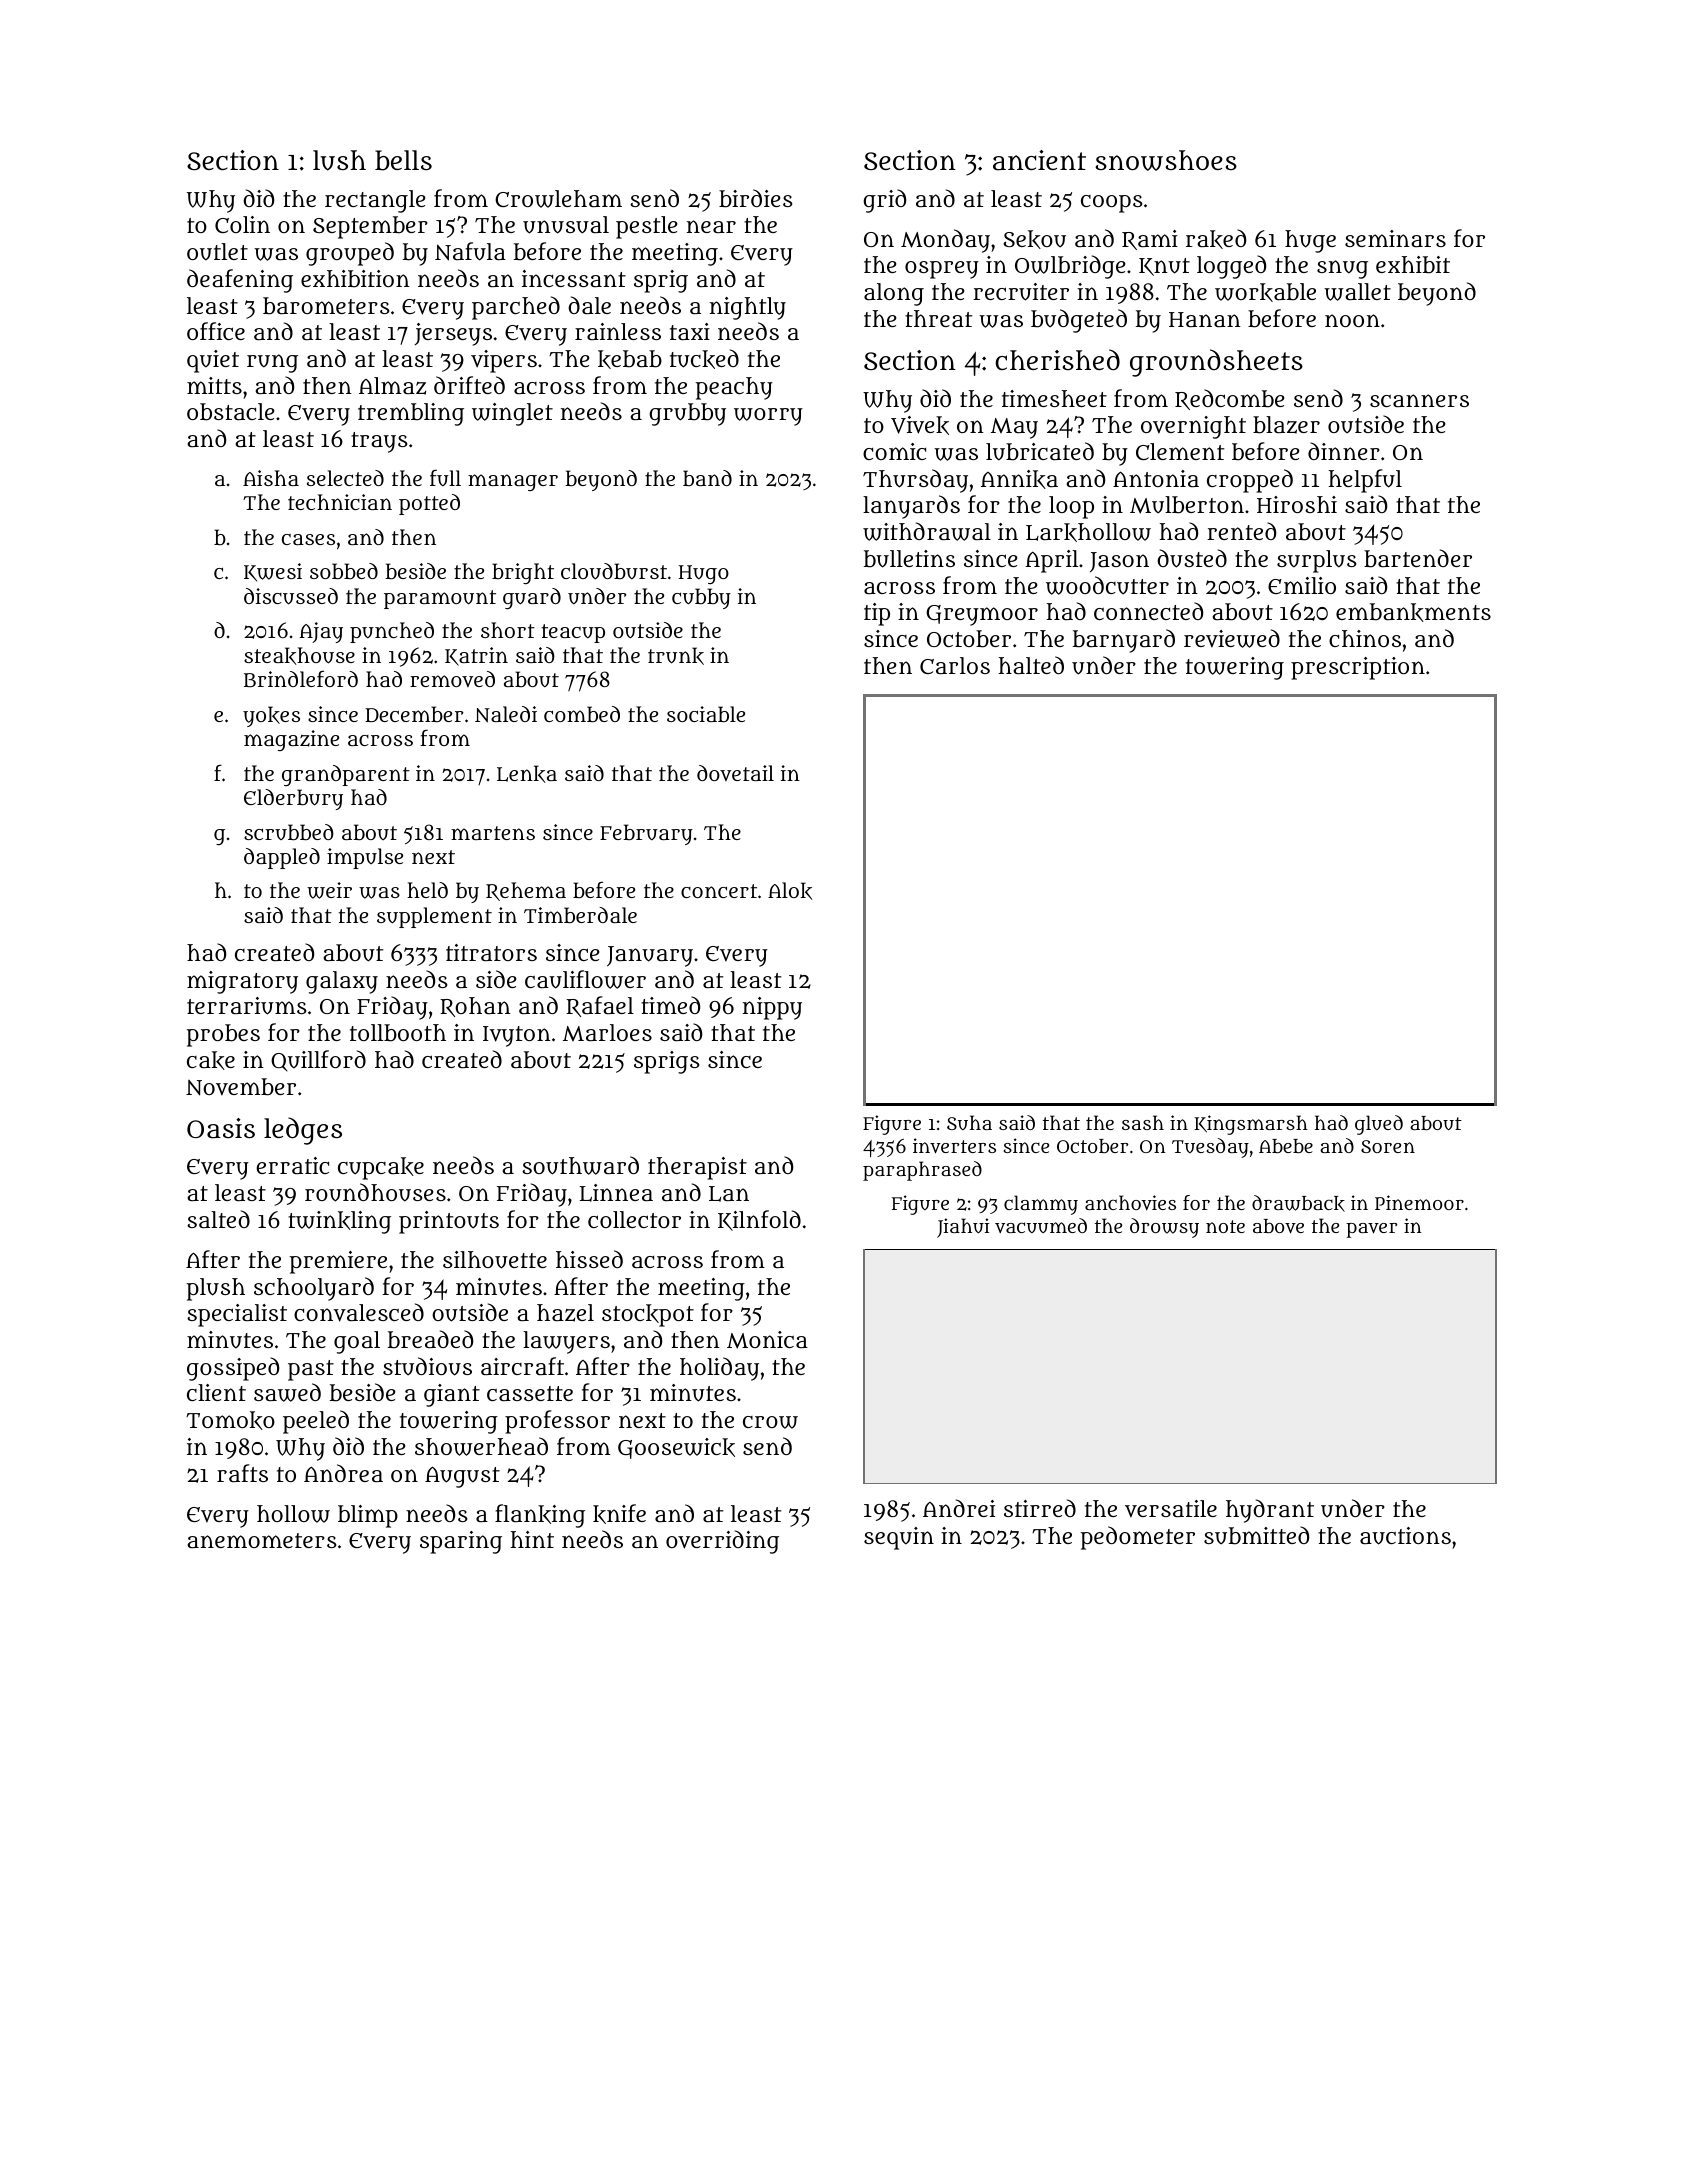 This document has height=2178, width=1683. I want to click on ancient, so click(1039, 160).
